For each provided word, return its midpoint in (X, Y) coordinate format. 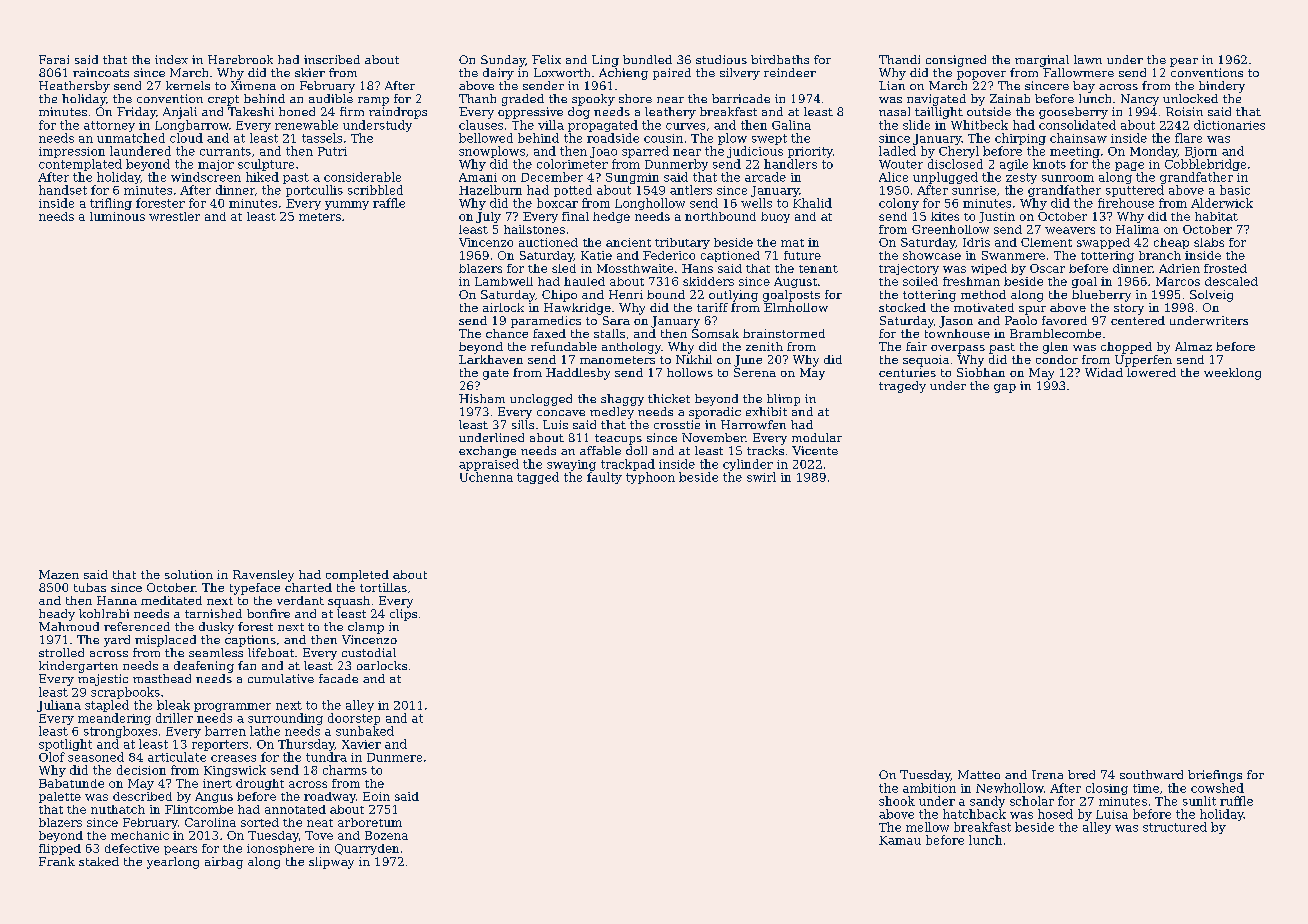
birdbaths (780, 59)
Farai (54, 59)
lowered (1151, 372)
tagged (538, 478)
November (714, 437)
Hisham (482, 398)
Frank (57, 861)
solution (189, 574)
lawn (1088, 59)
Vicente (815, 450)
